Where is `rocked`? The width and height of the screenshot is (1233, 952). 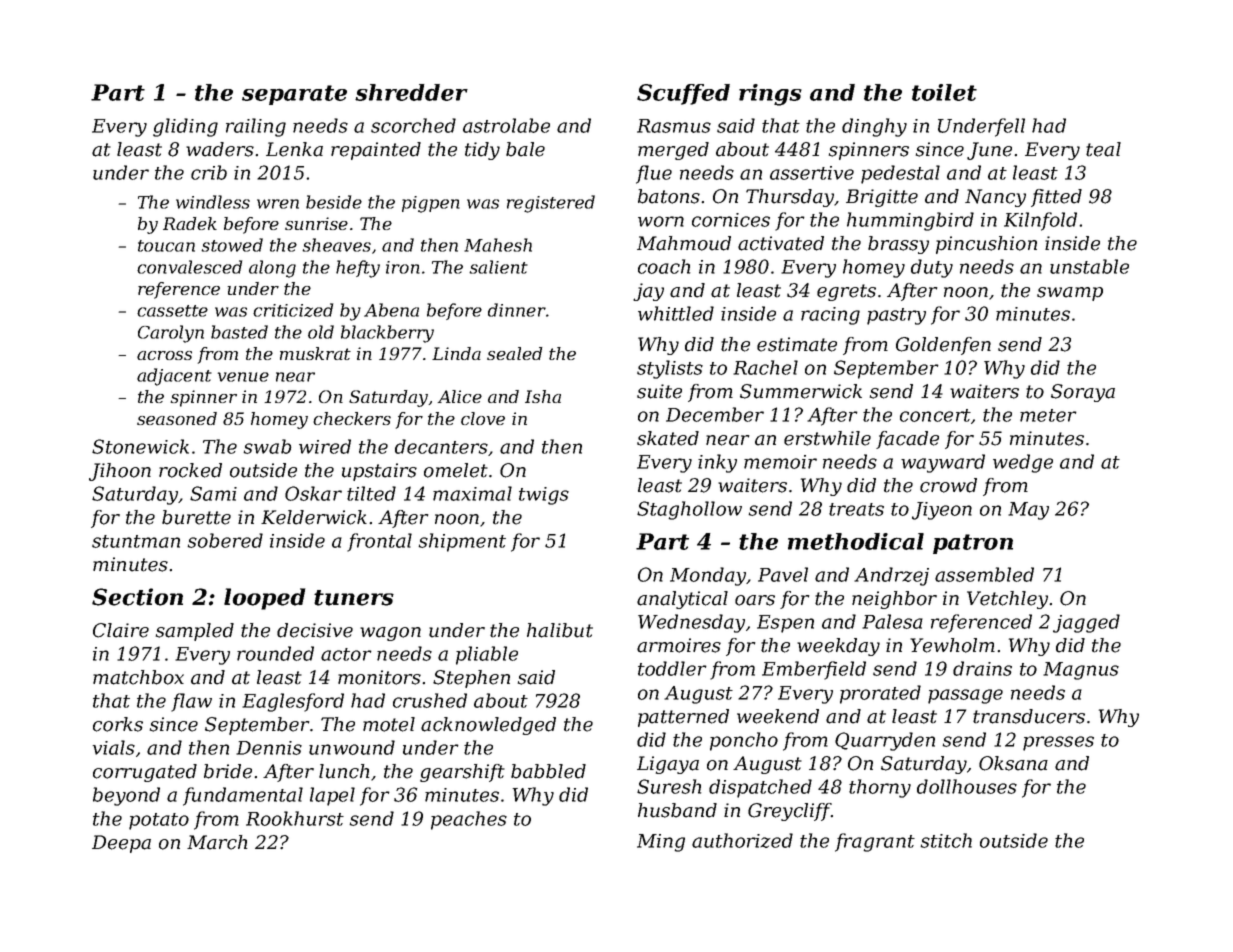 rocked is located at coordinates (190, 470).
